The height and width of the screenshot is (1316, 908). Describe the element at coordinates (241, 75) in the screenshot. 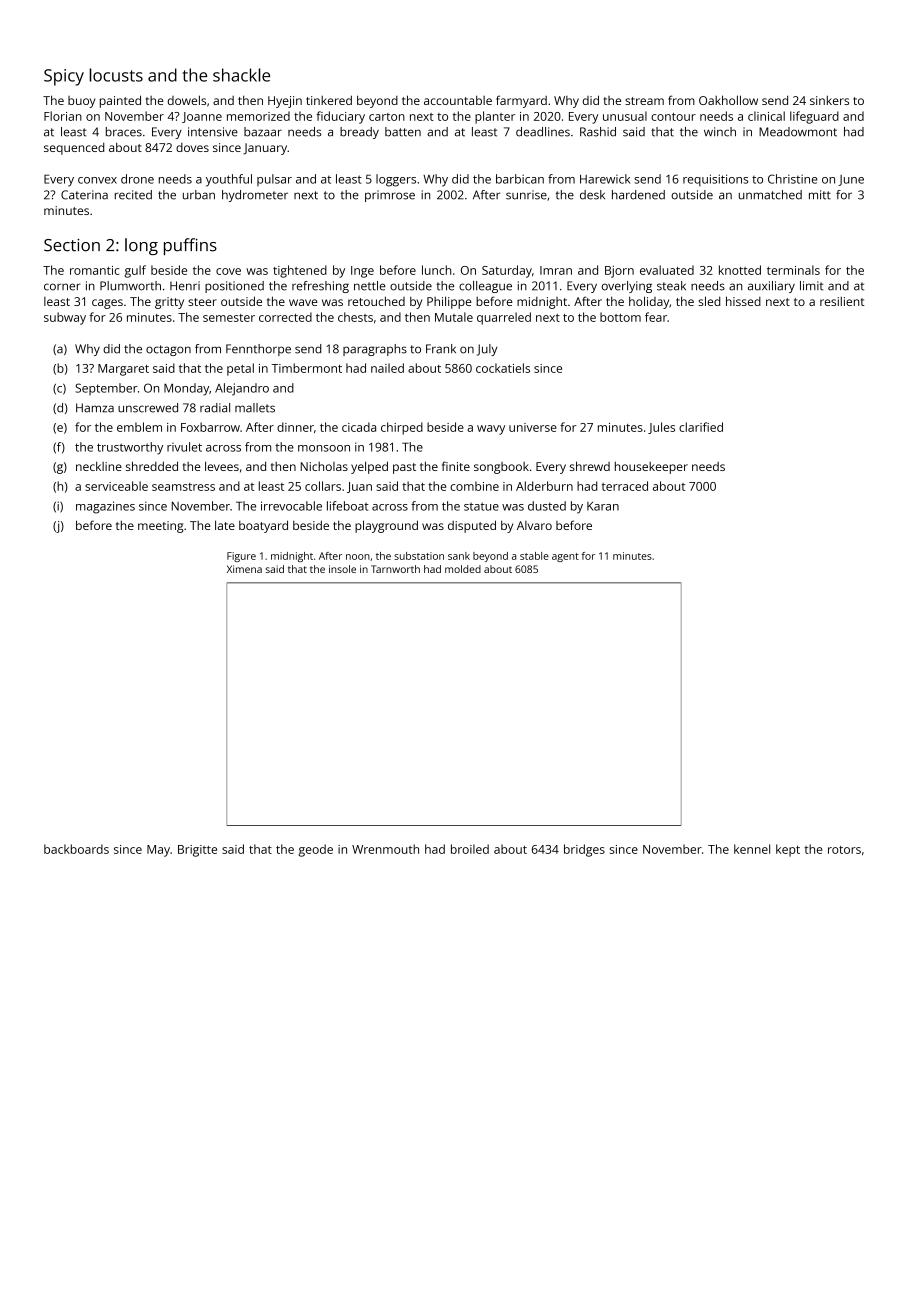

I see `shackle` at that location.
